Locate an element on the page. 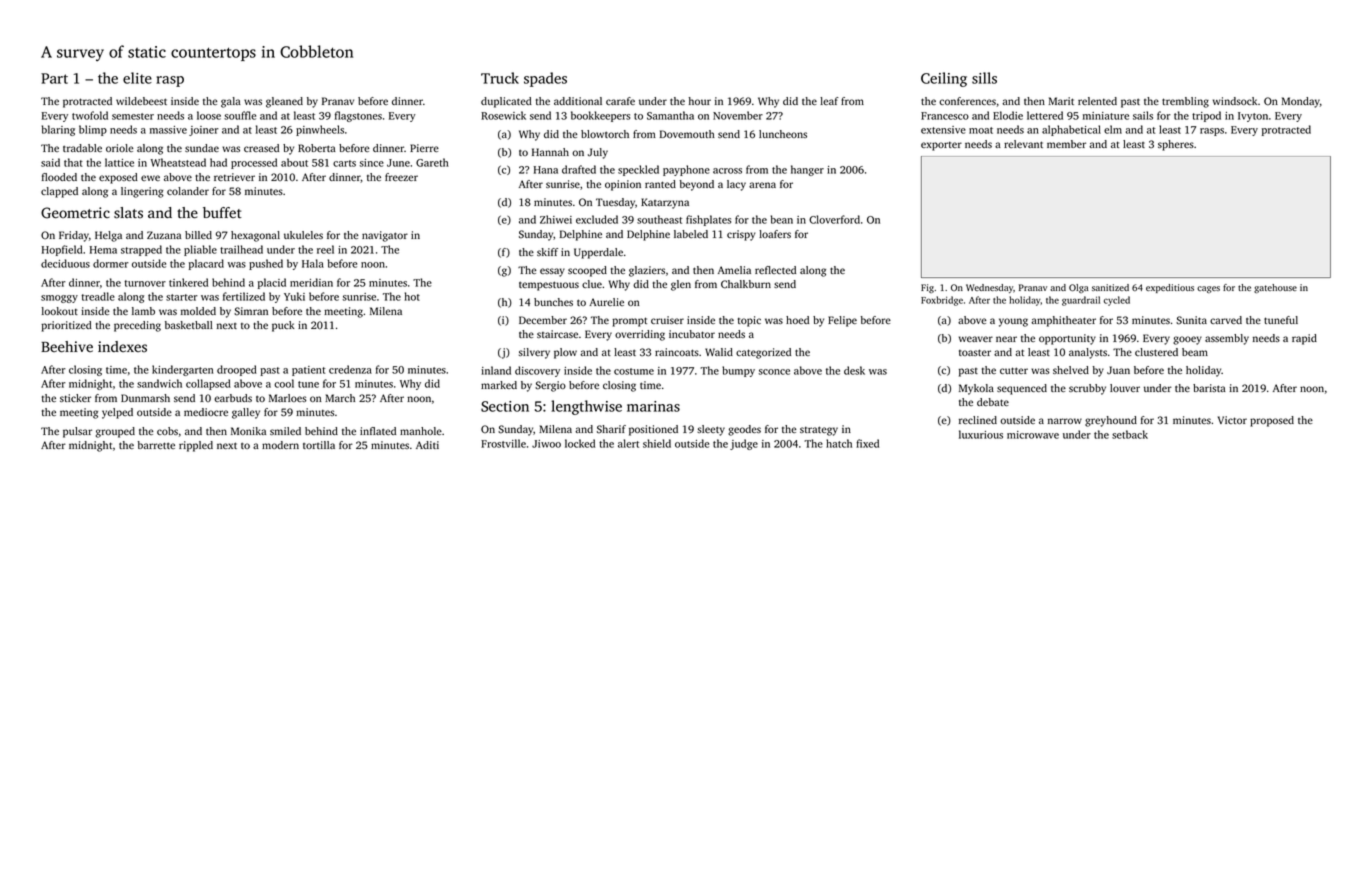 The width and height of the document is (1372, 887). sills is located at coordinates (984, 78).
